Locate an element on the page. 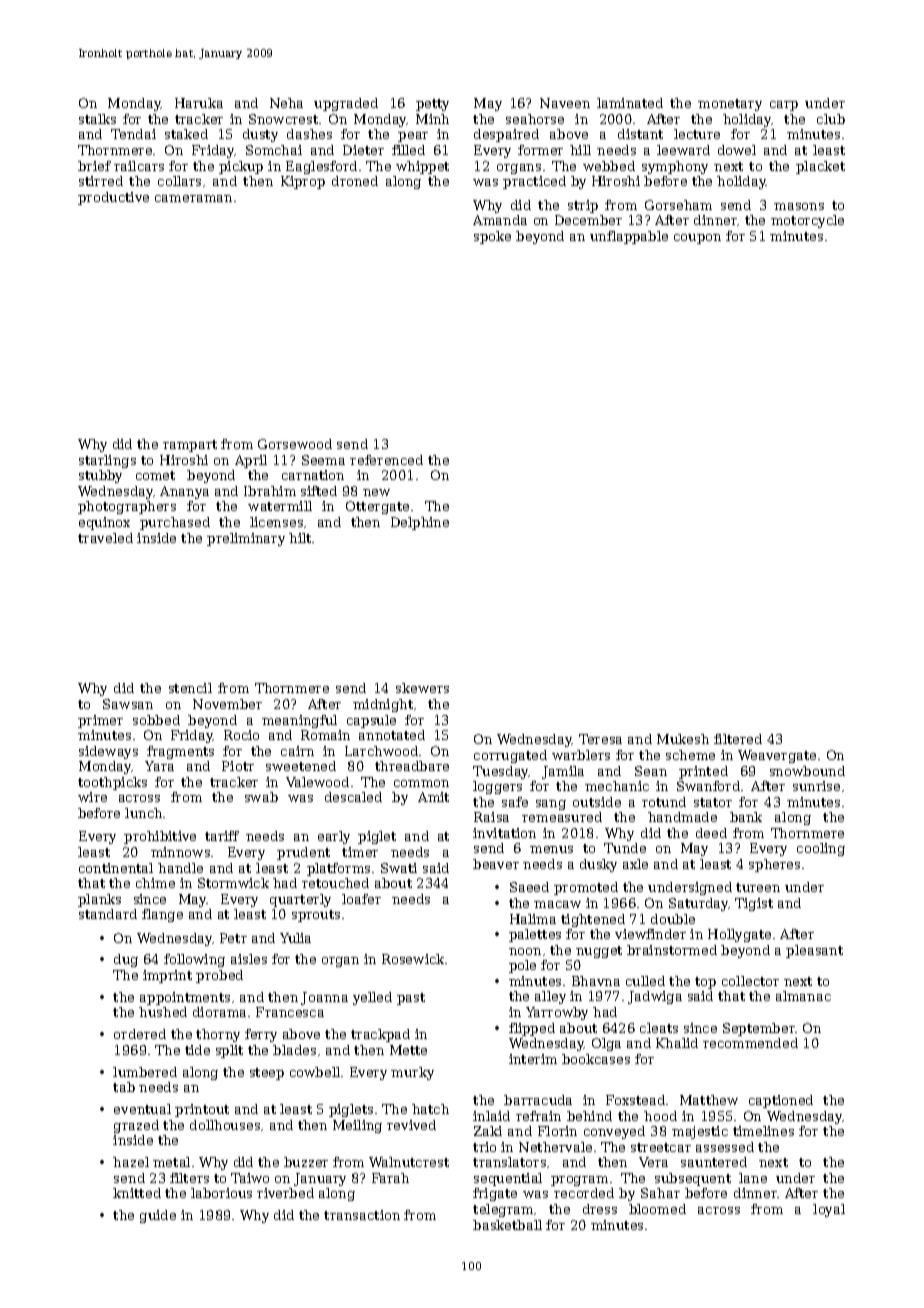  coupon is located at coordinates (697, 239).
